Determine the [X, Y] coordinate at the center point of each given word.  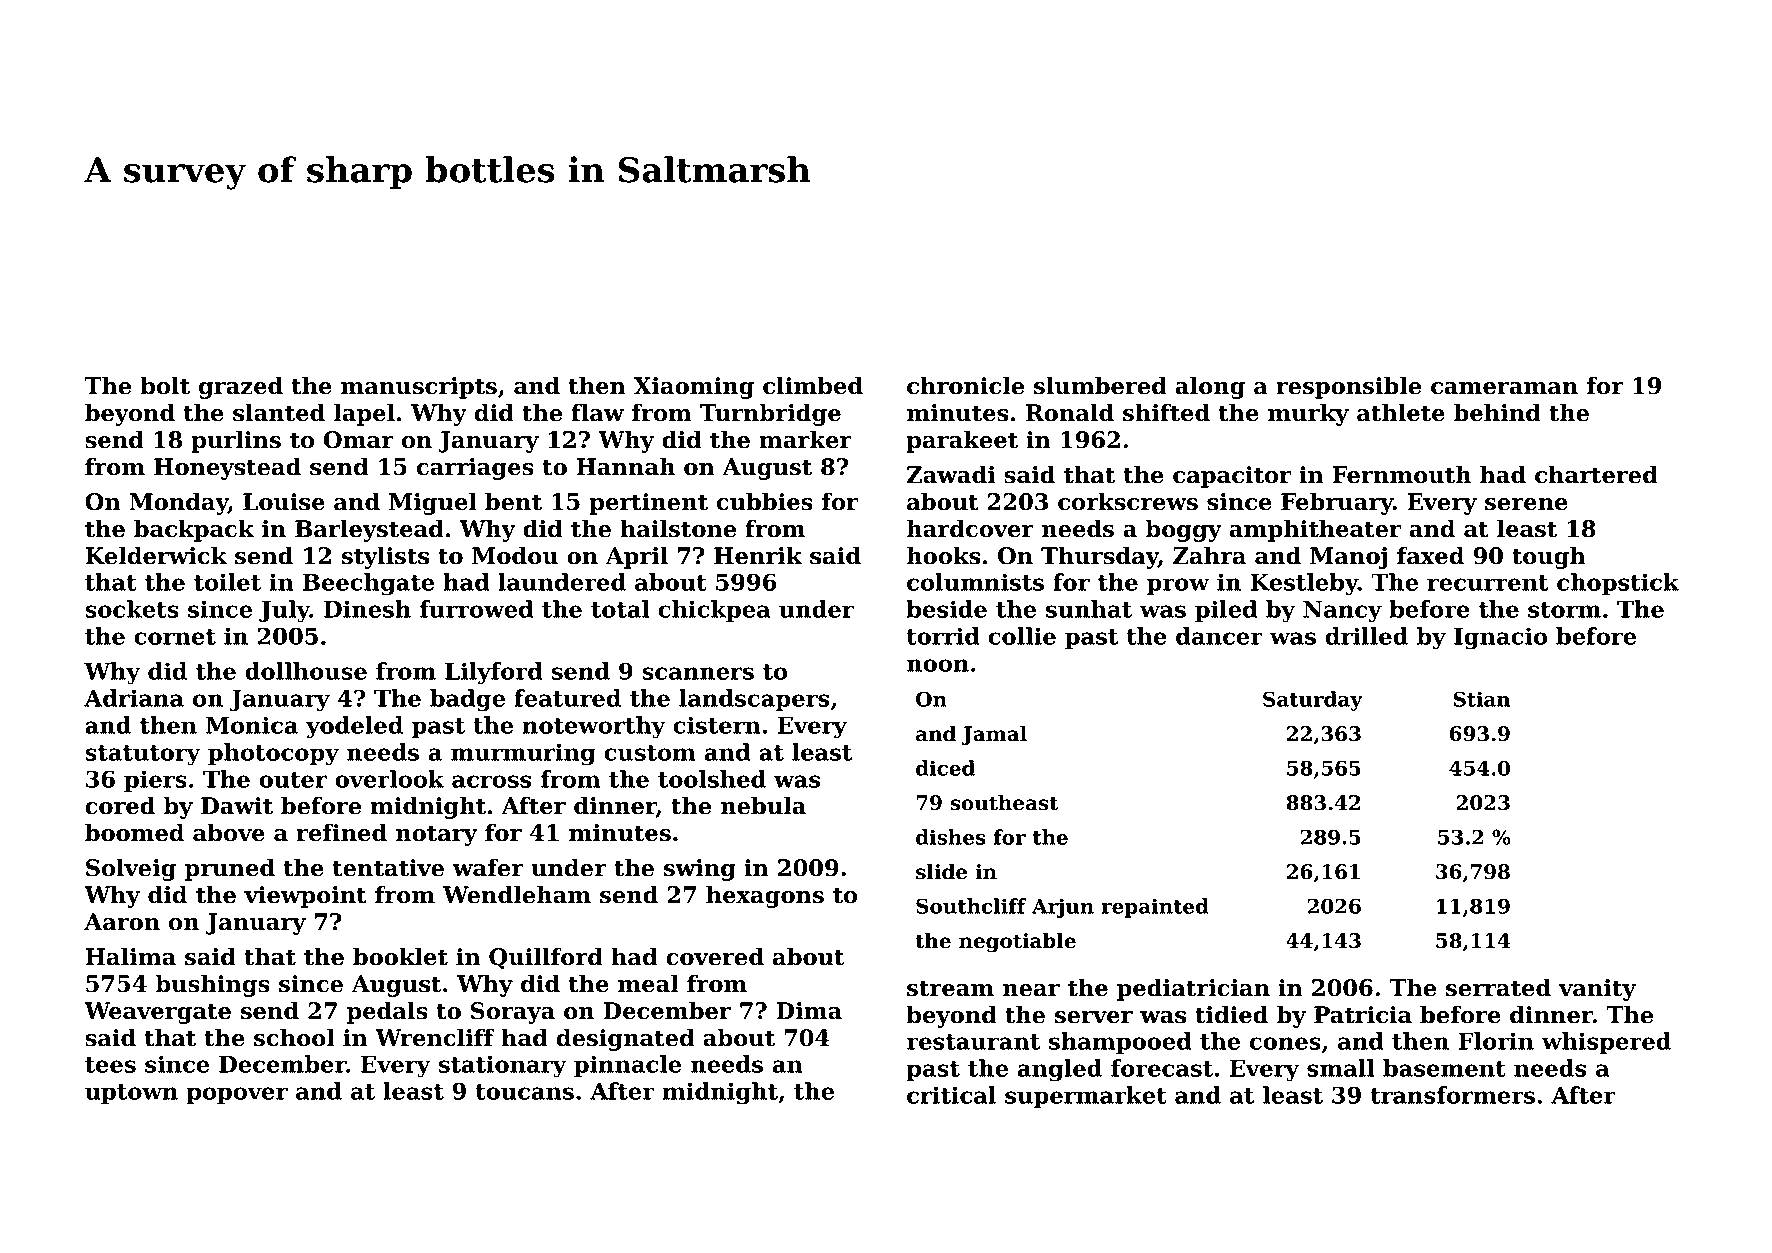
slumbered [1100, 385]
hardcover [970, 528]
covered [715, 956]
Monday [178, 503]
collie [1022, 636]
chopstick [1618, 584]
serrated [1498, 987]
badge [467, 700]
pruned [230, 869]
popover [237, 1095]
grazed [241, 387]
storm [1564, 610]
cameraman [1504, 388]
